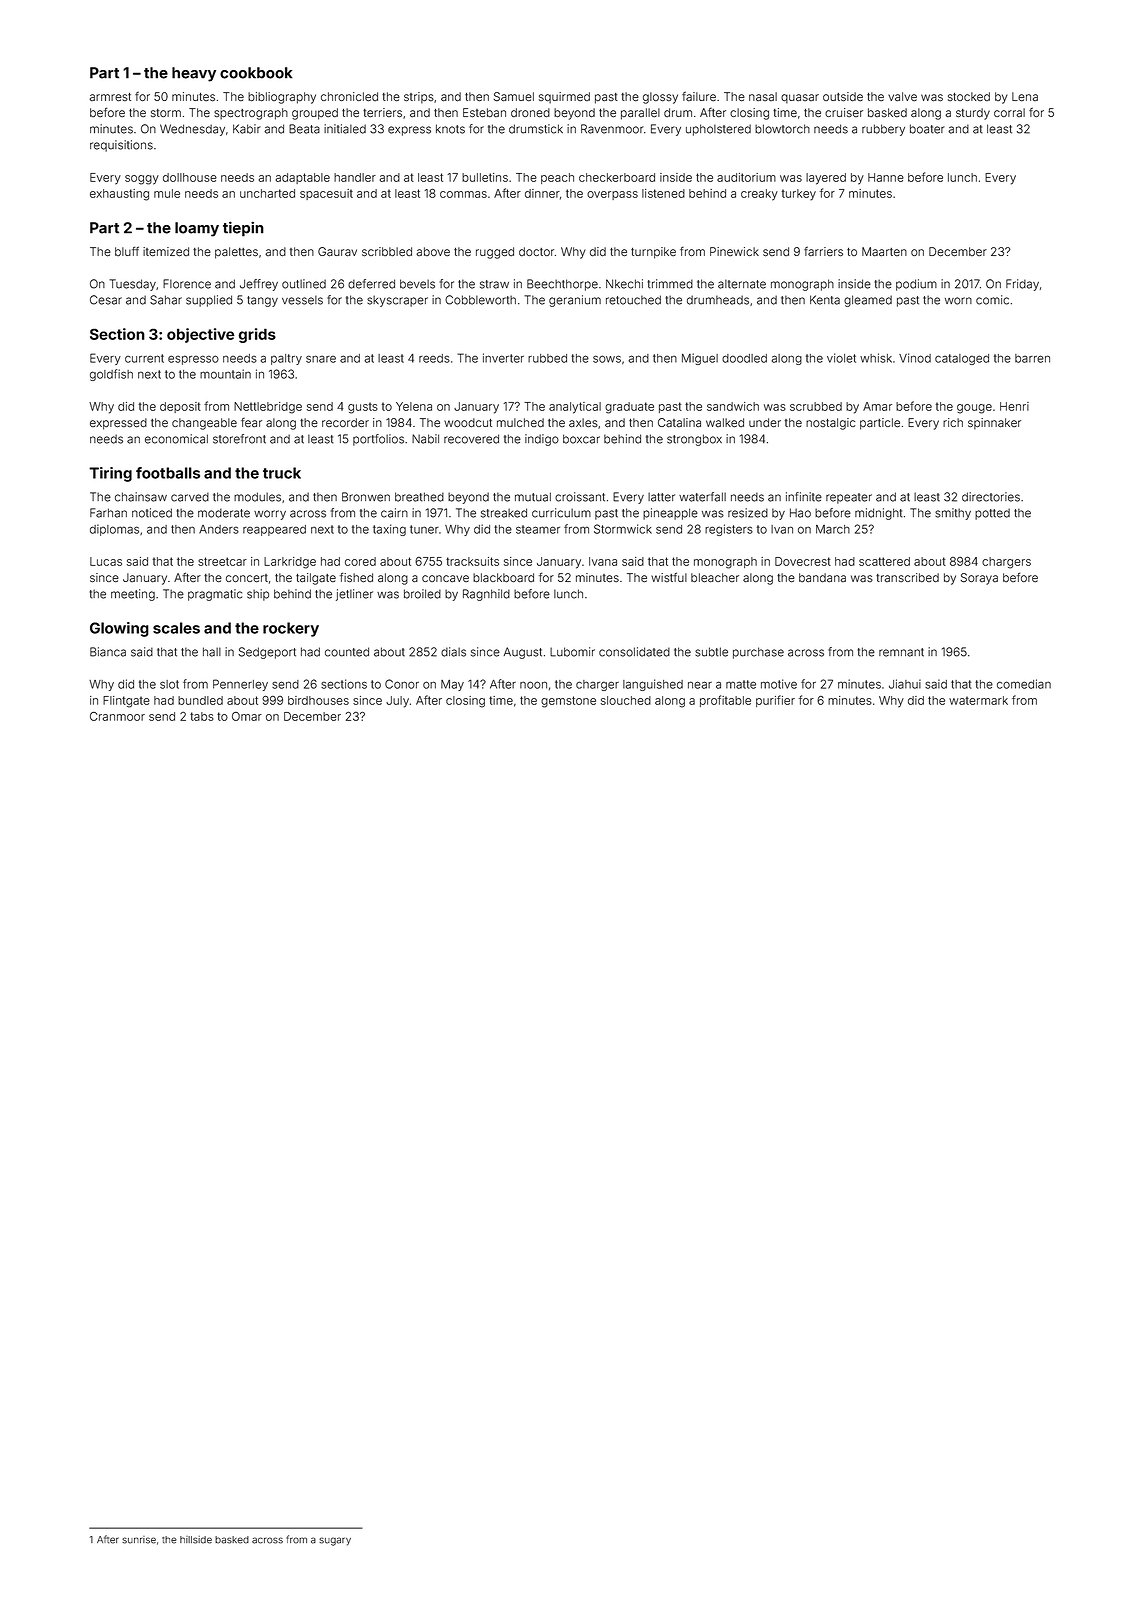  What do you see at coordinates (1009, 112) in the page?
I see `corral` at bounding box center [1009, 112].
